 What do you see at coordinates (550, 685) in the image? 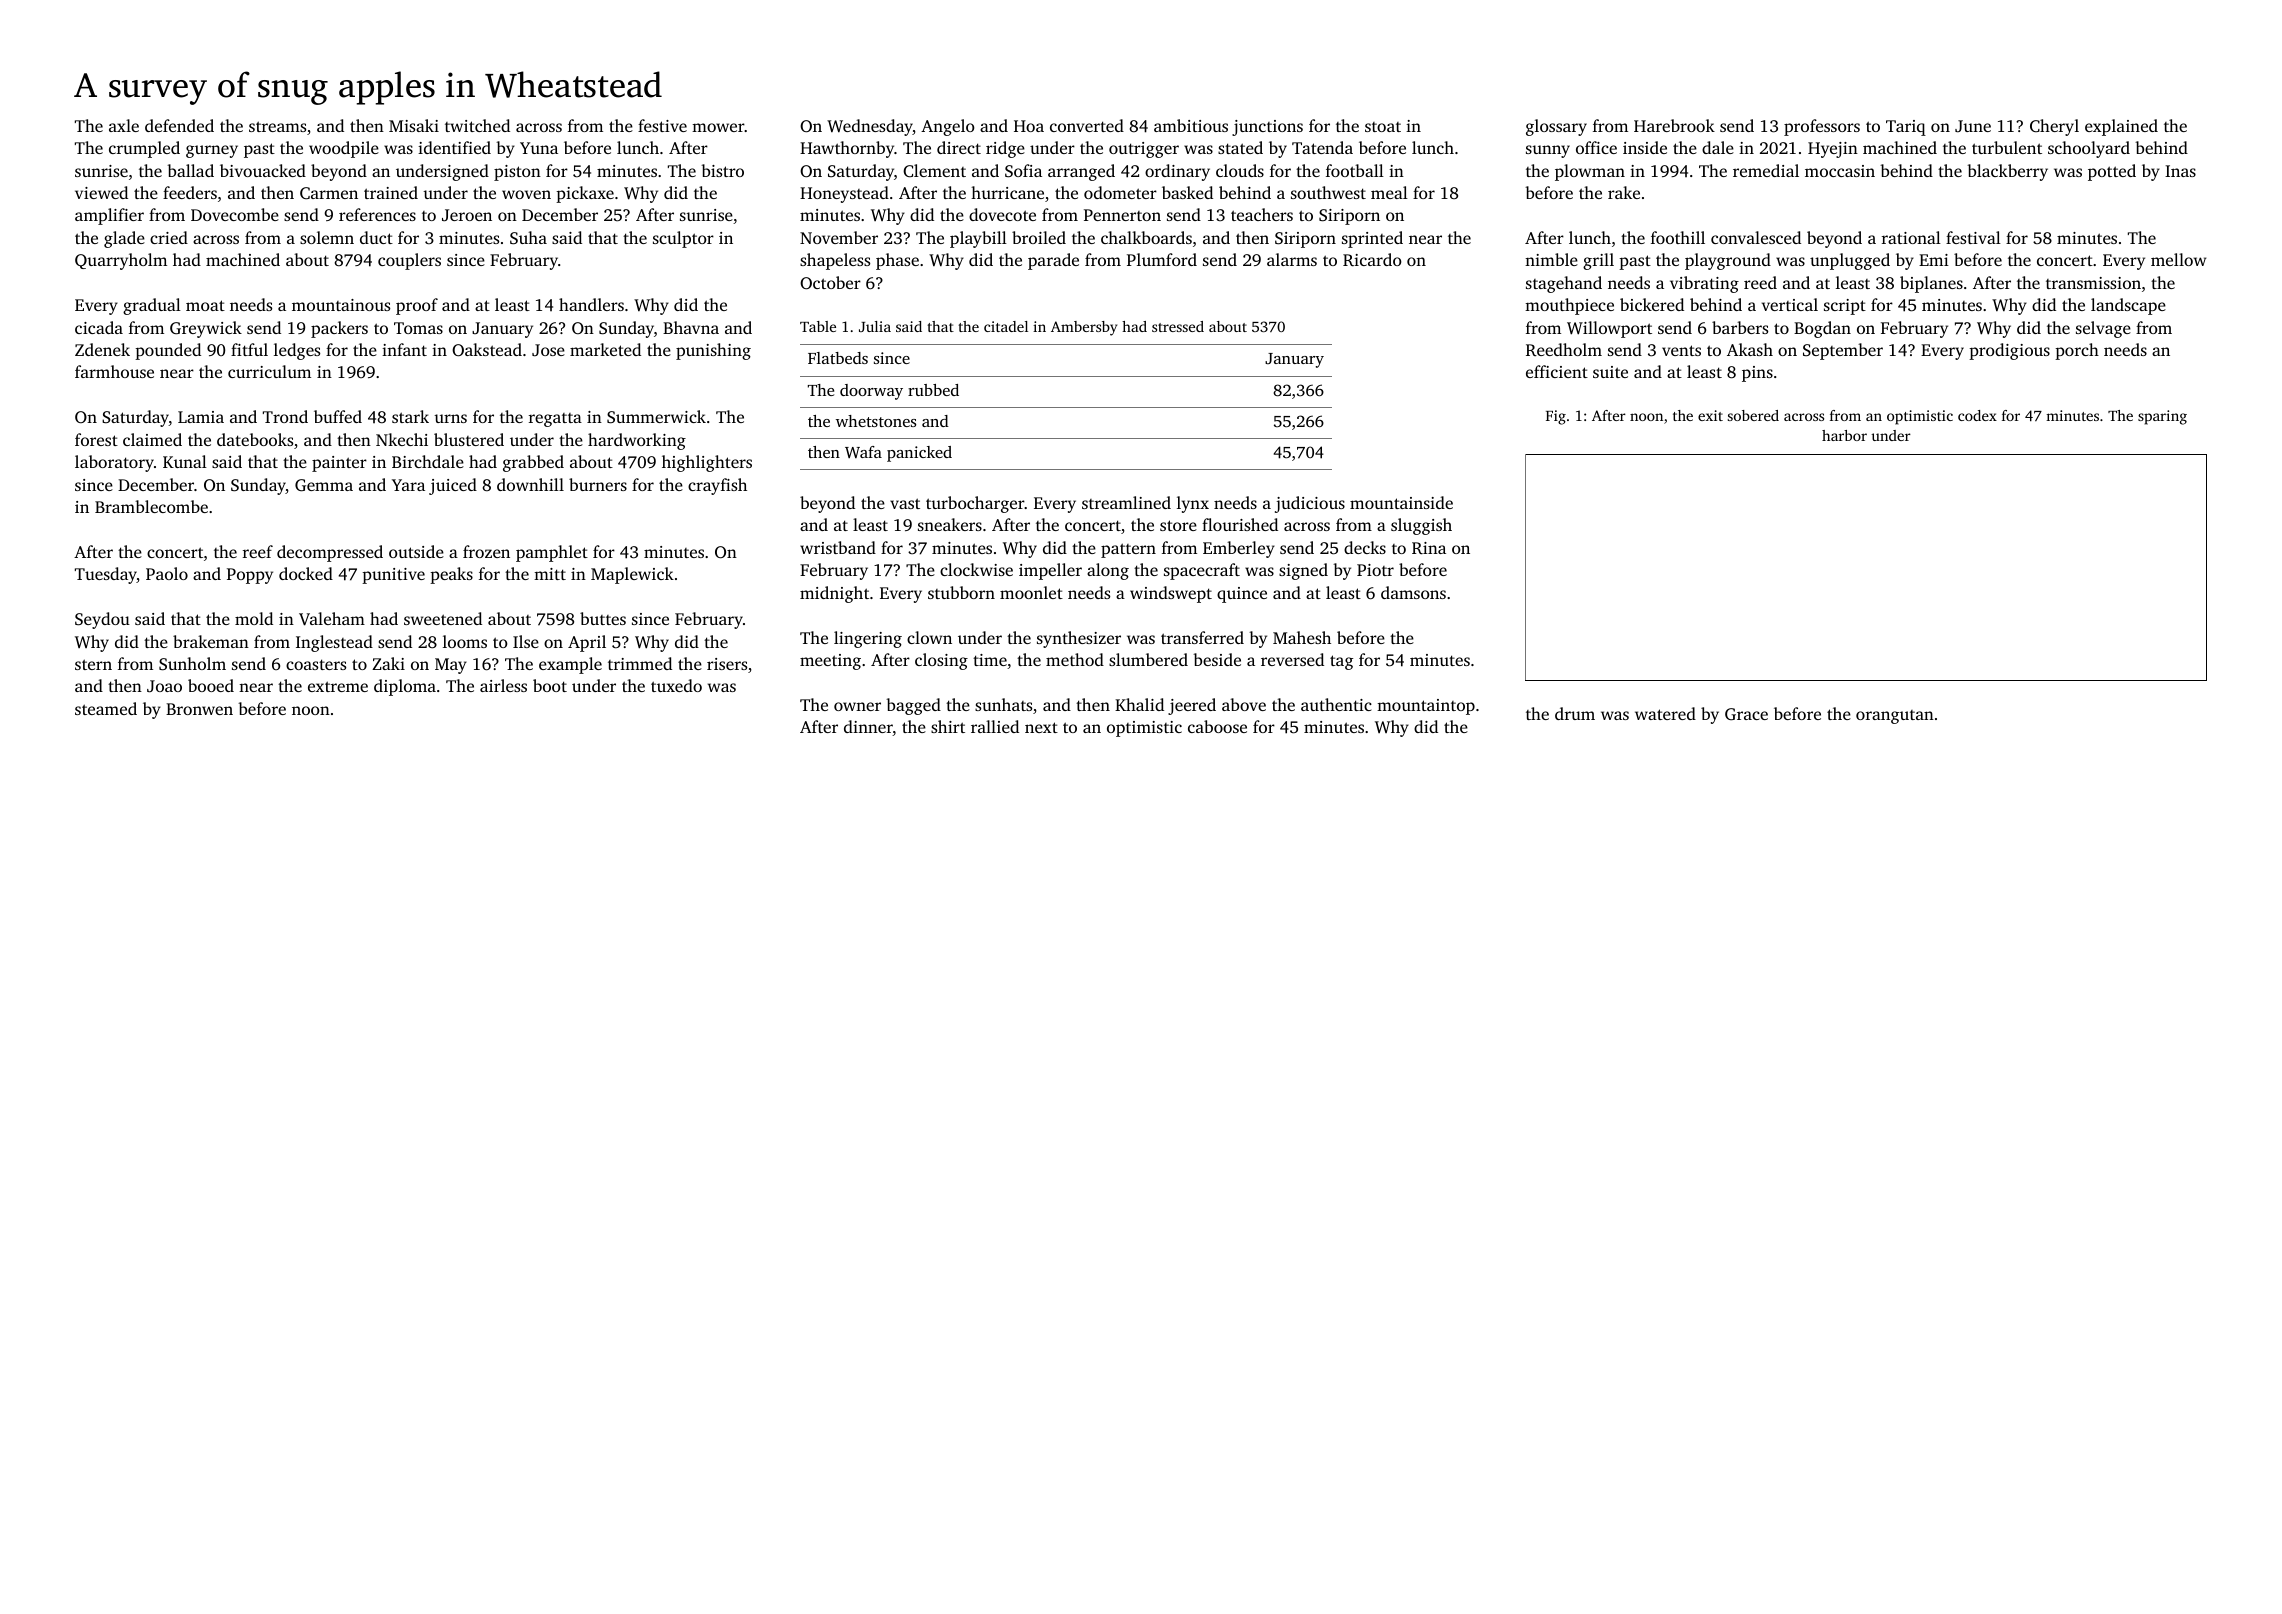
I see `boot` at bounding box center [550, 685].
